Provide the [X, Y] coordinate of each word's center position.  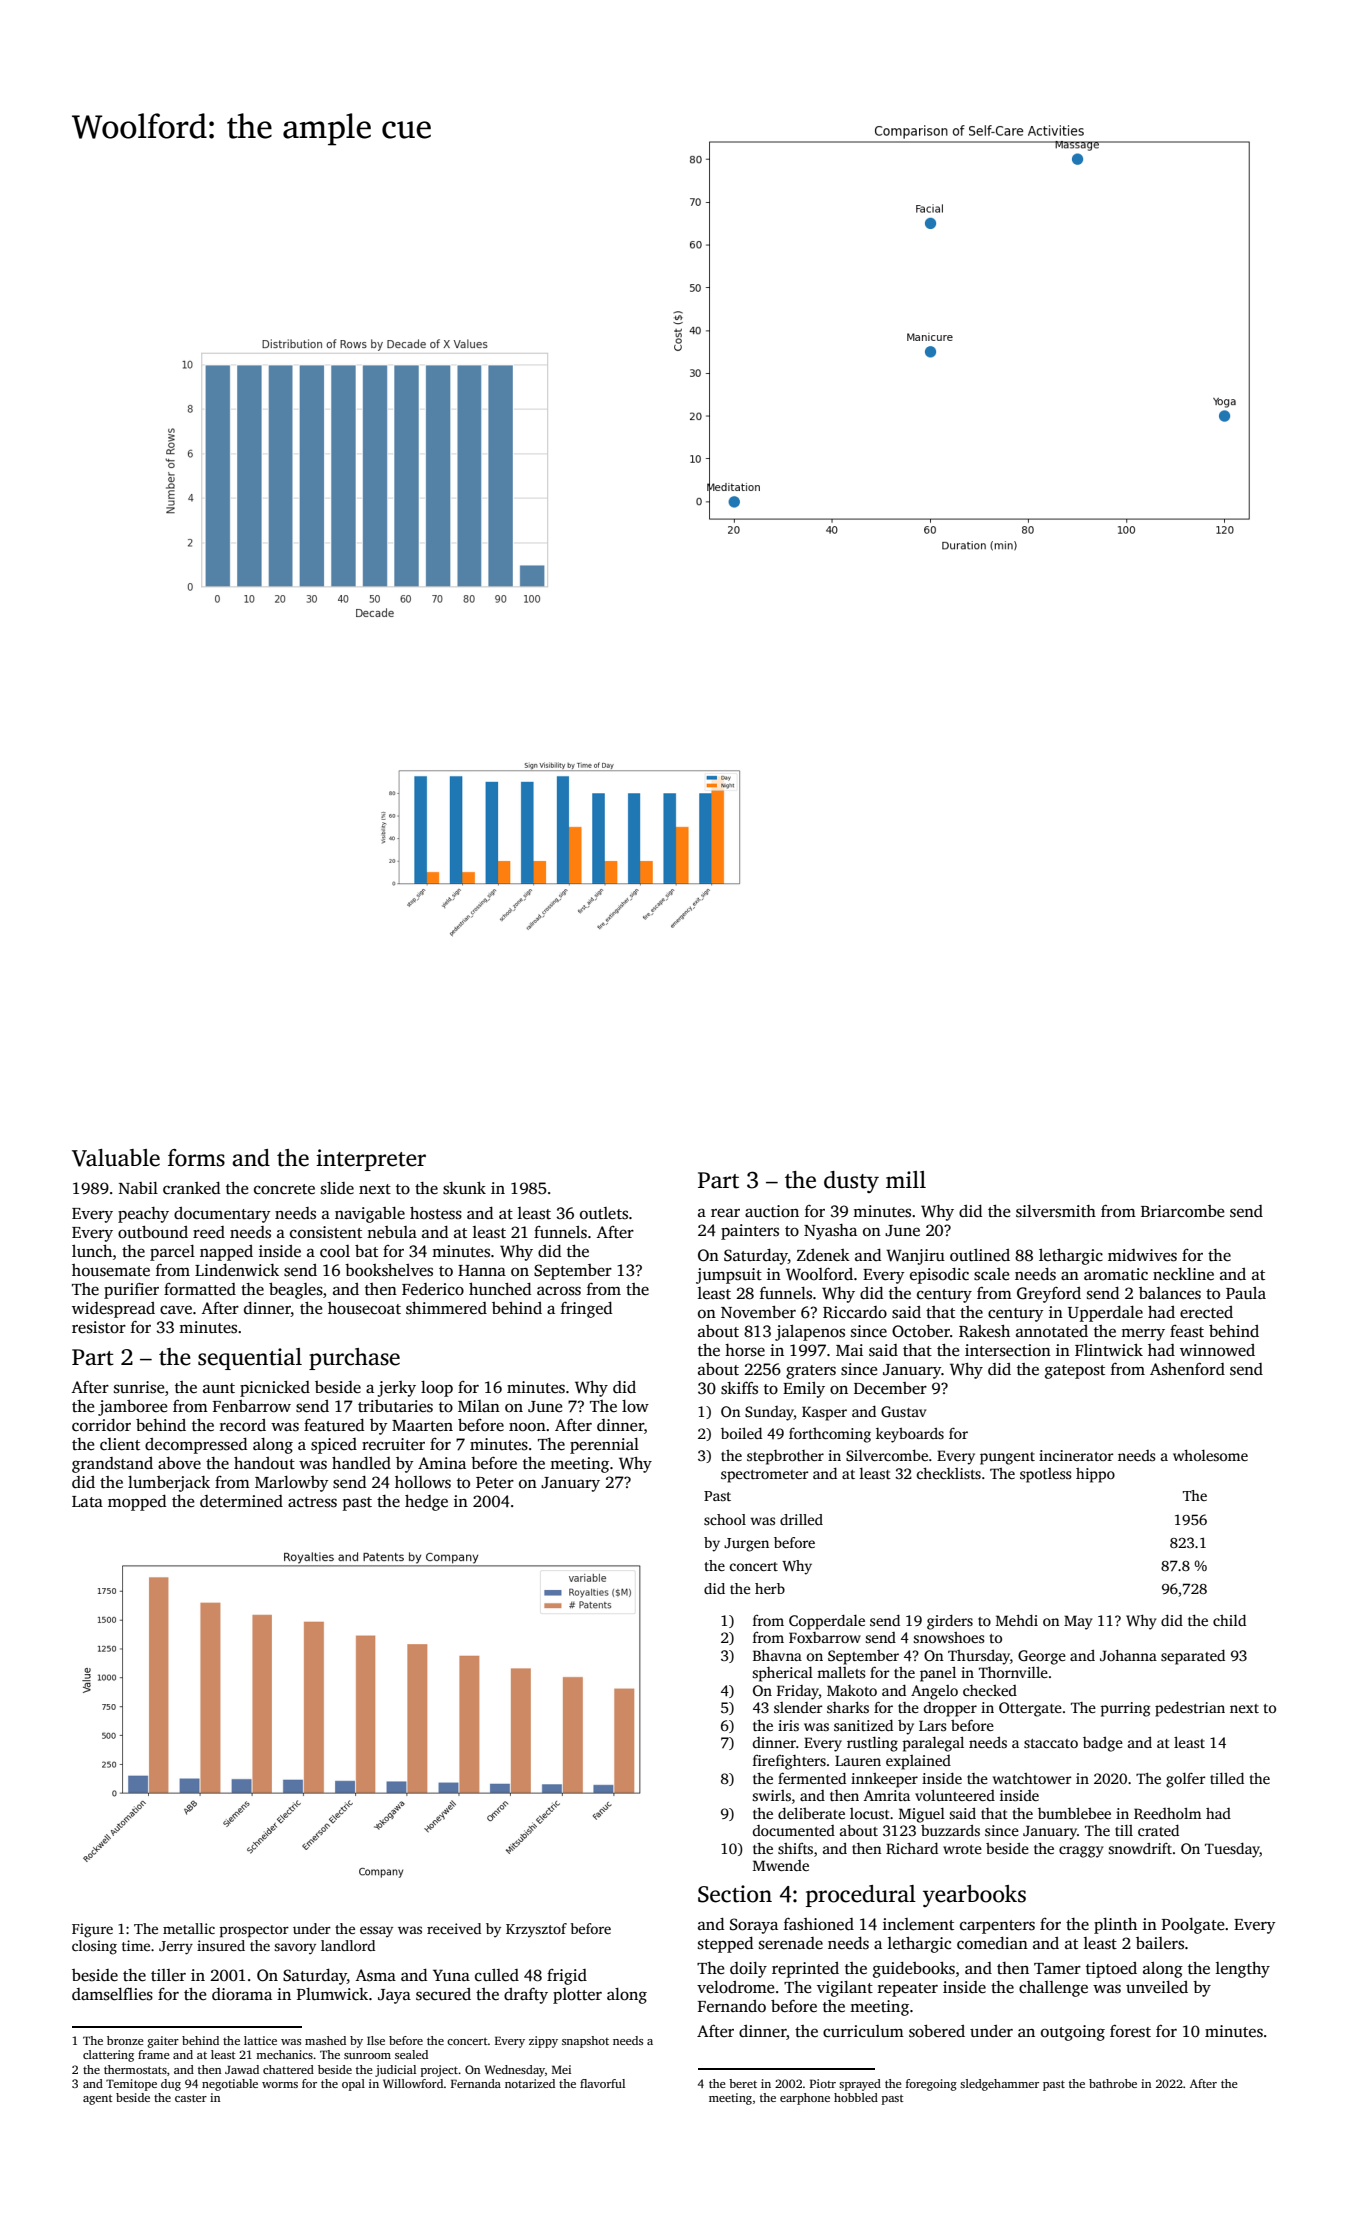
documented [794, 1830]
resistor [99, 1327]
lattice [260, 2040]
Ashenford [1187, 1369]
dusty [851, 1182]
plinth [1115, 1926]
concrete [284, 1189]
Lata [87, 1501]
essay [376, 1931]
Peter [495, 1483]
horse [745, 1350]
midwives [1142, 1255]
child [1229, 1620]
